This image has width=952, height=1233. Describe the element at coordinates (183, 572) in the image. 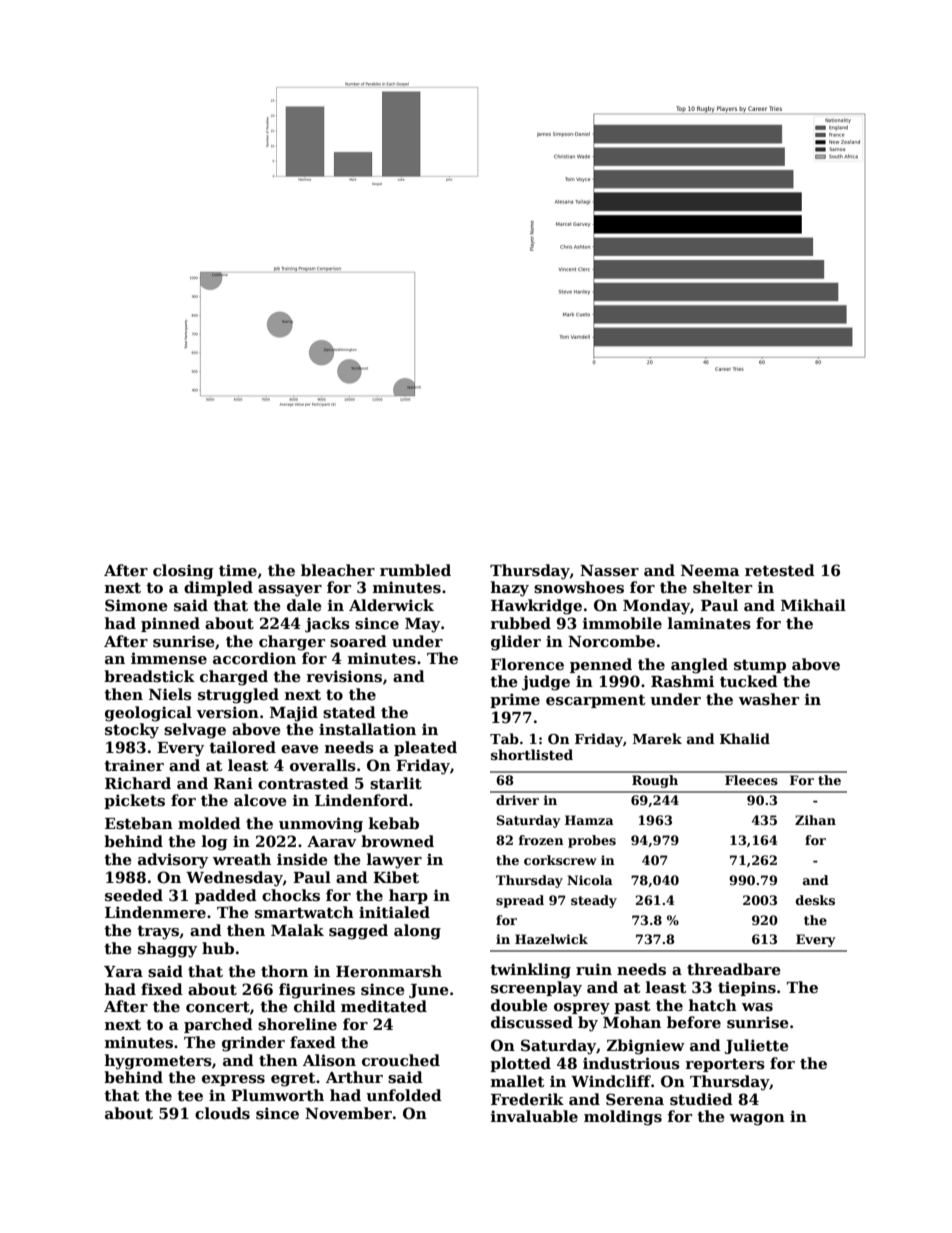

I see `closing` at that location.
